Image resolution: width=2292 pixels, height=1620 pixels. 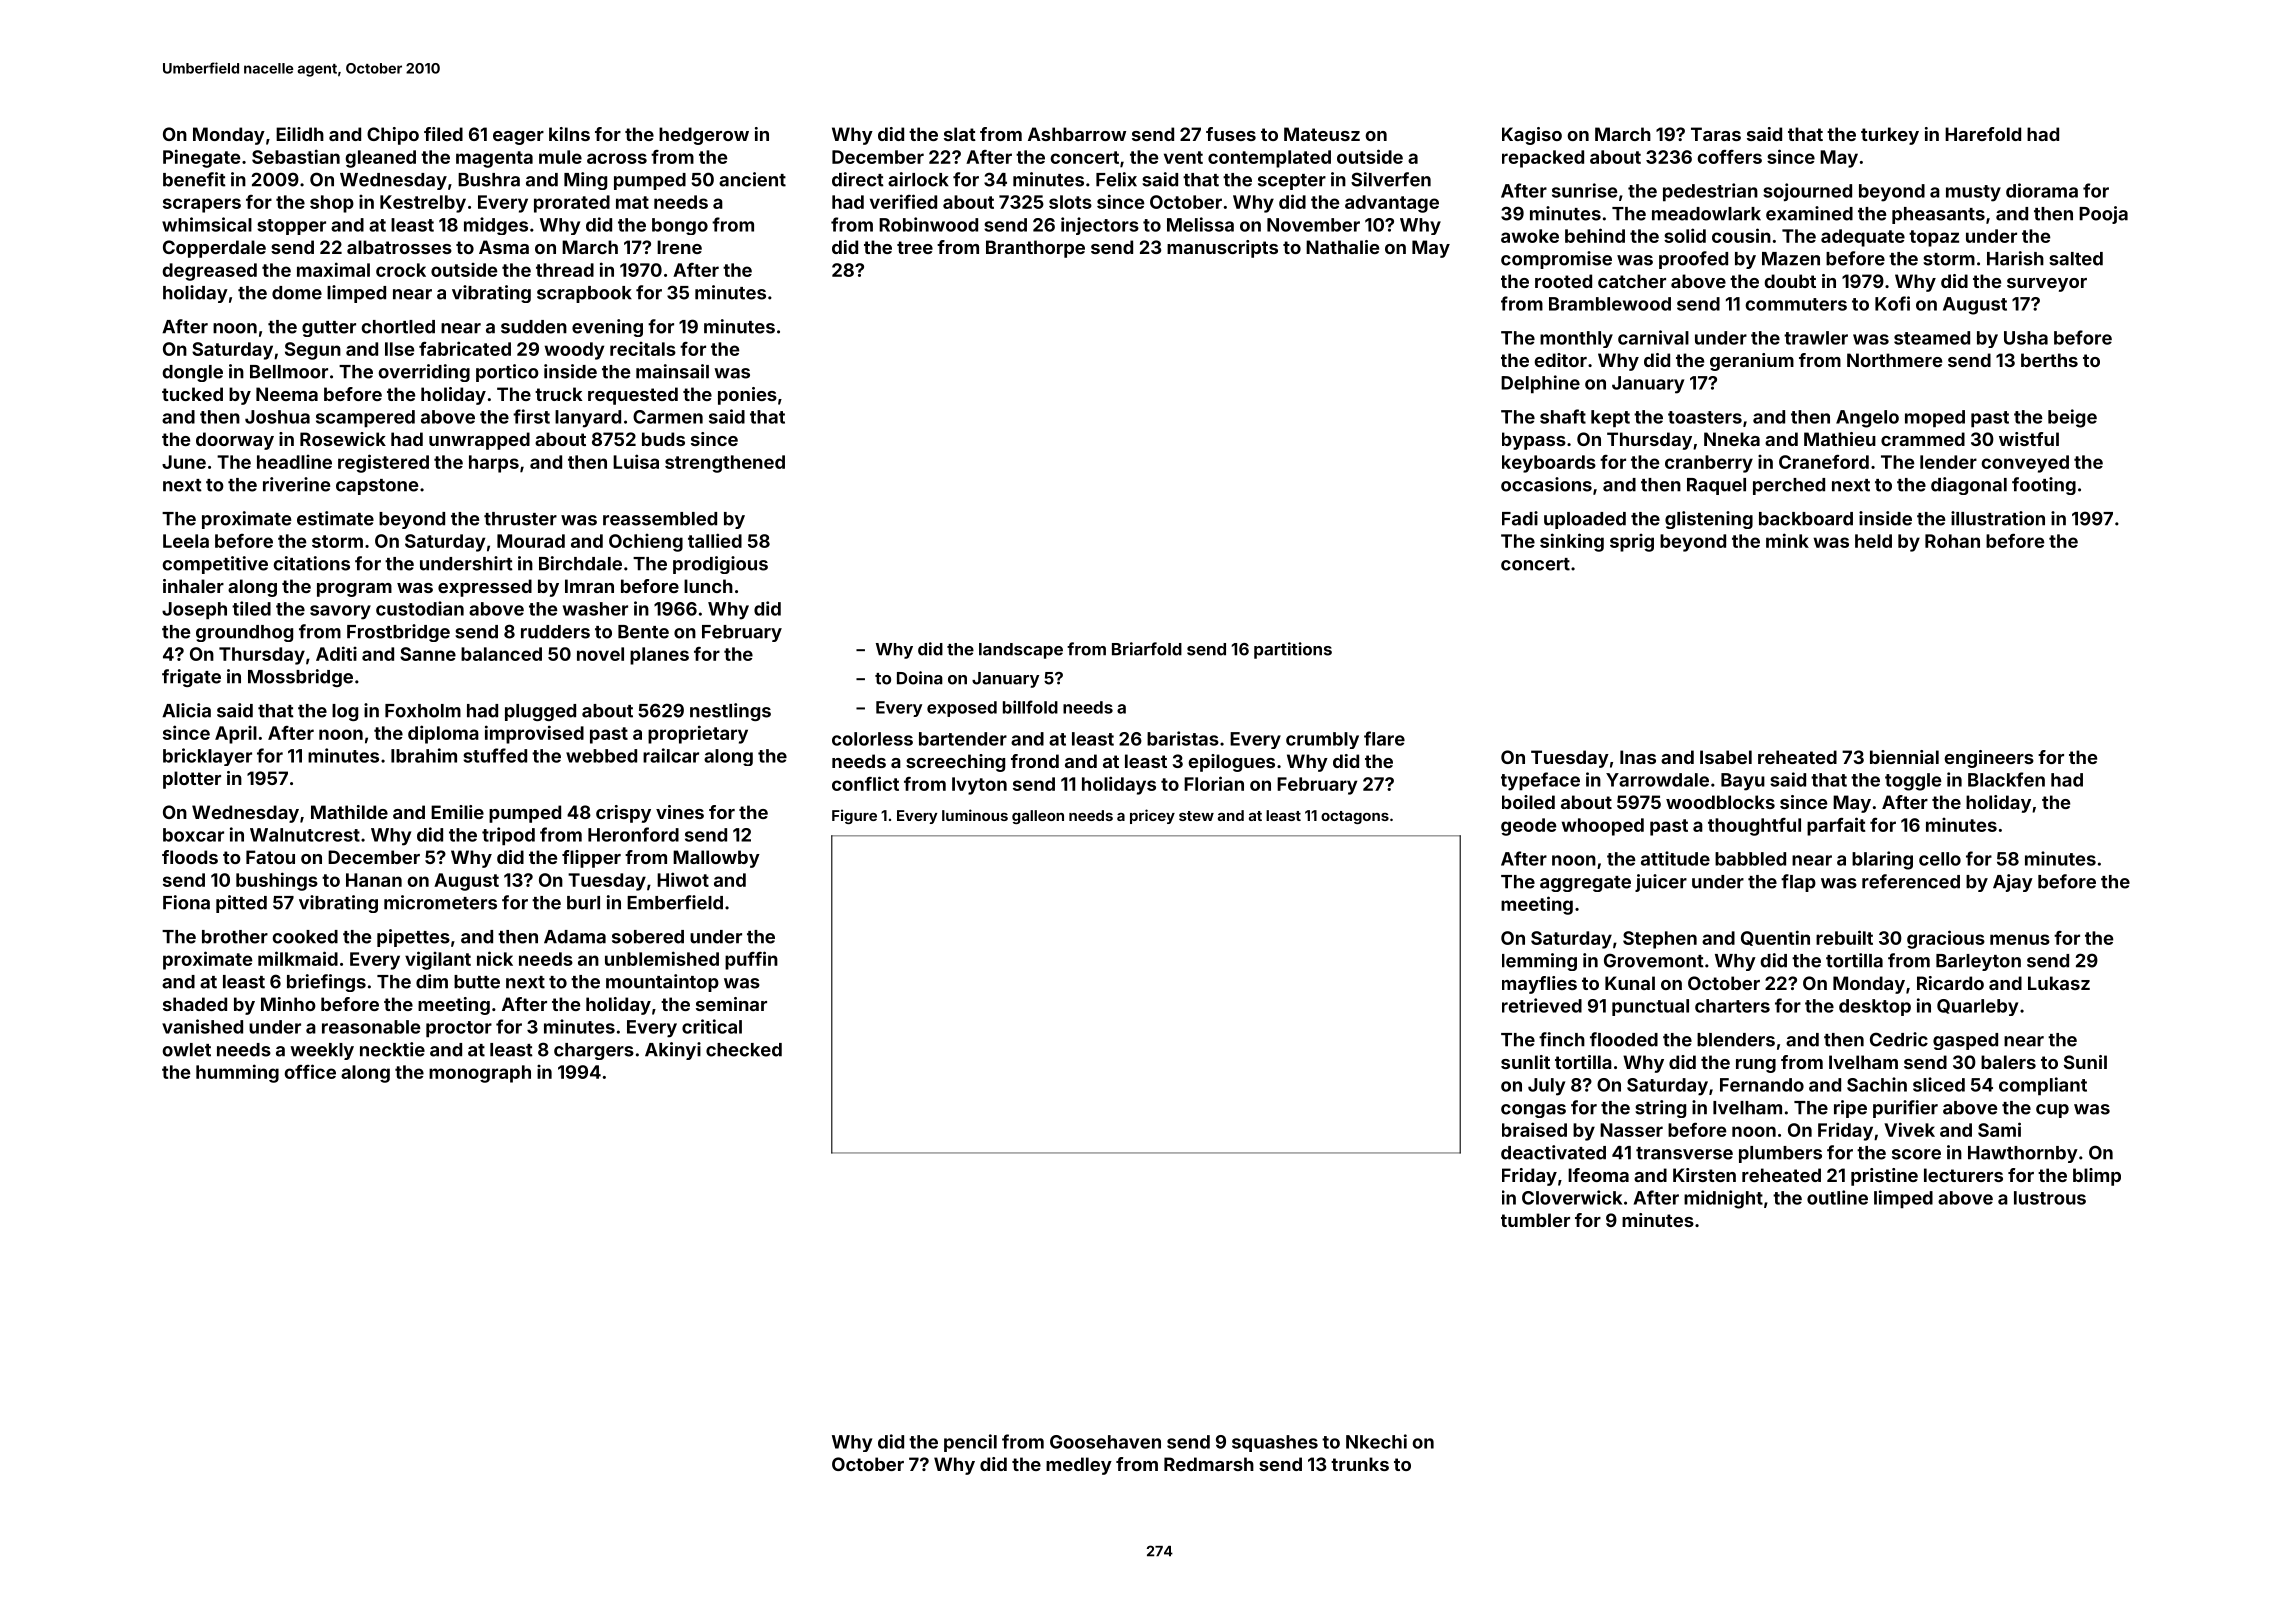 What do you see at coordinates (970, 1443) in the screenshot?
I see `pencil` at bounding box center [970, 1443].
